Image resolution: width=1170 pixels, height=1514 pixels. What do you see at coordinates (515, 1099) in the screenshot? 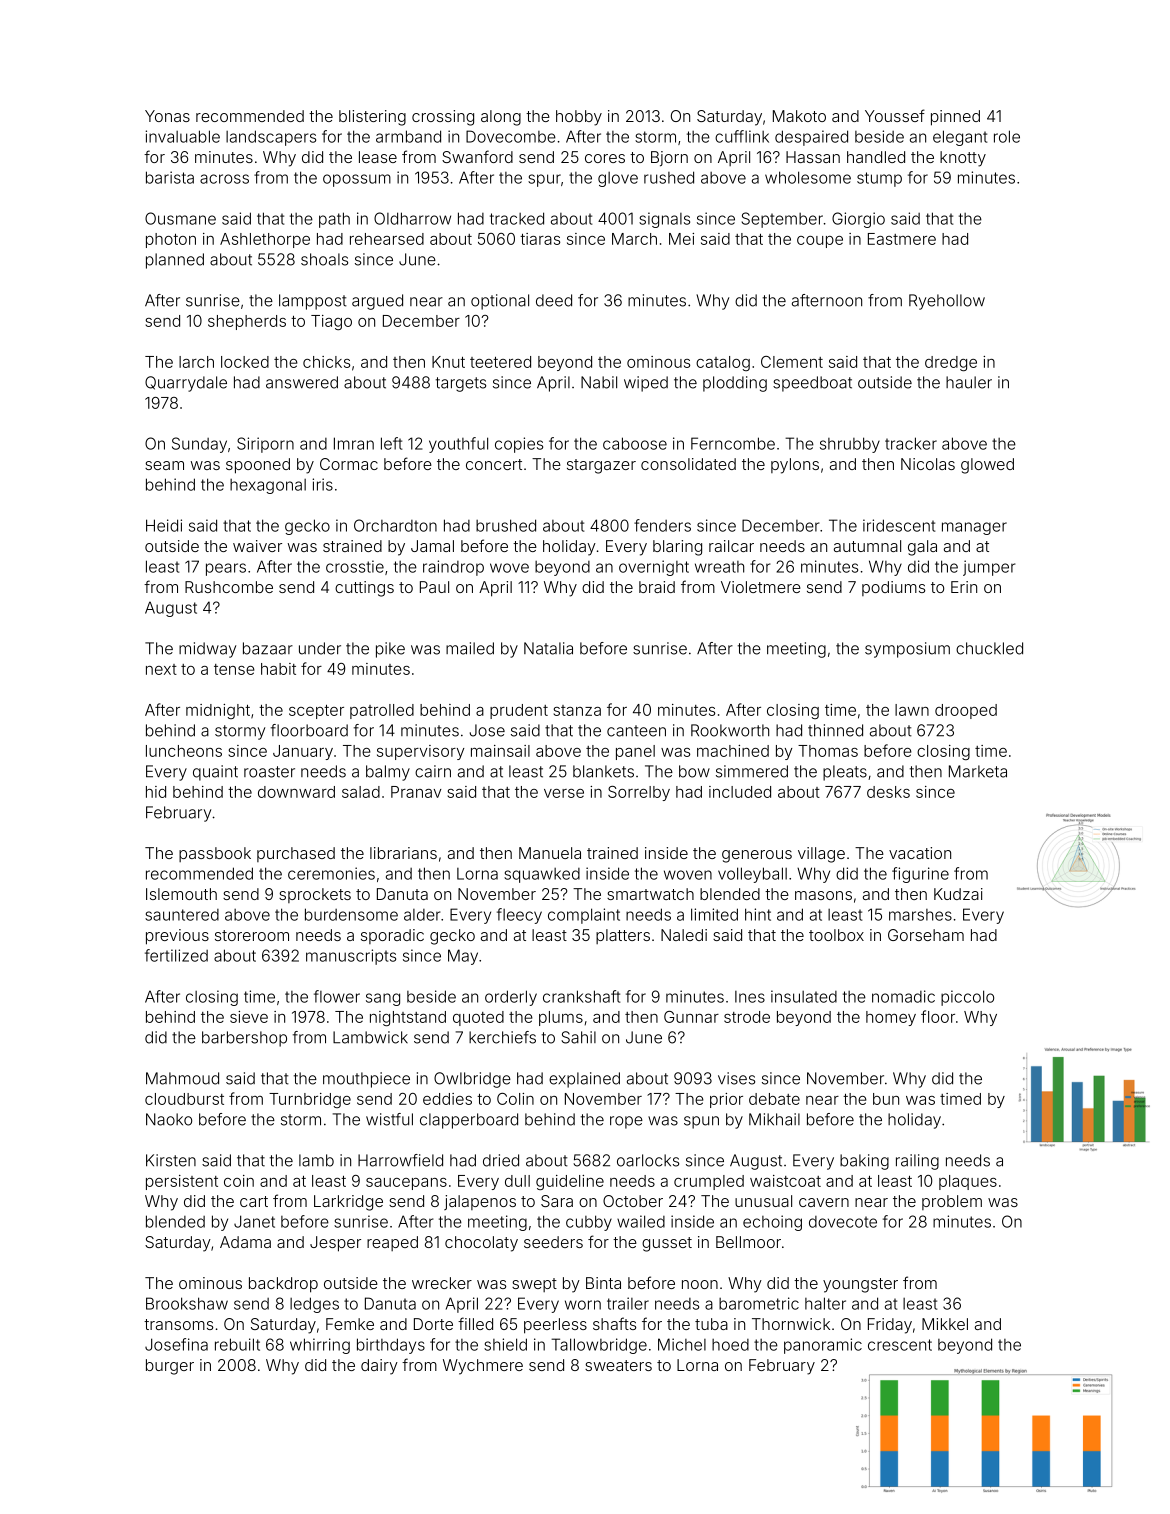
I see `Colin` at bounding box center [515, 1099].
